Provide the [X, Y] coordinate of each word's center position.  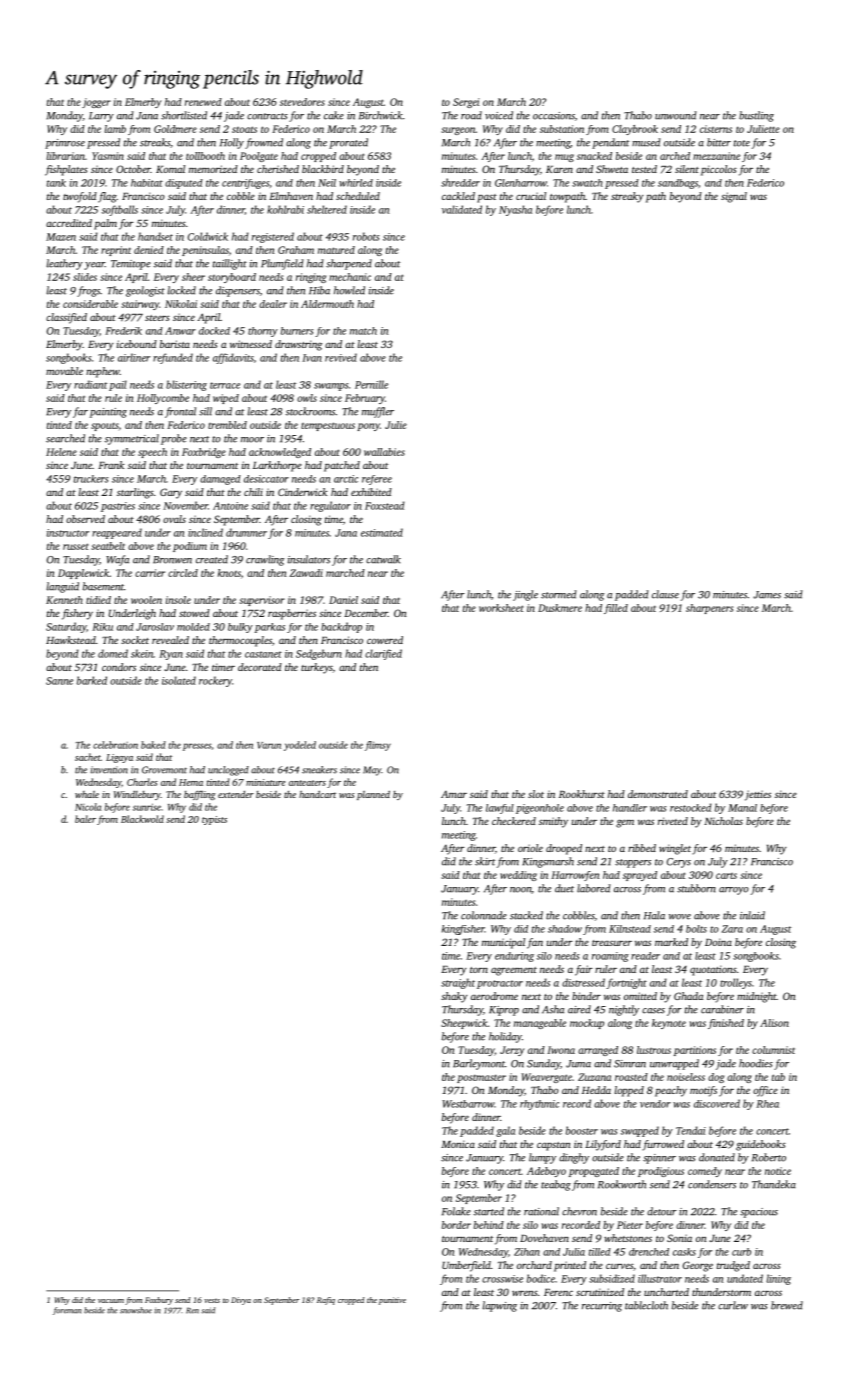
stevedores [302, 102]
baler [85, 819]
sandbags [678, 184]
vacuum [111, 1301]
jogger [96, 103]
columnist [773, 1050]
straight [458, 983]
